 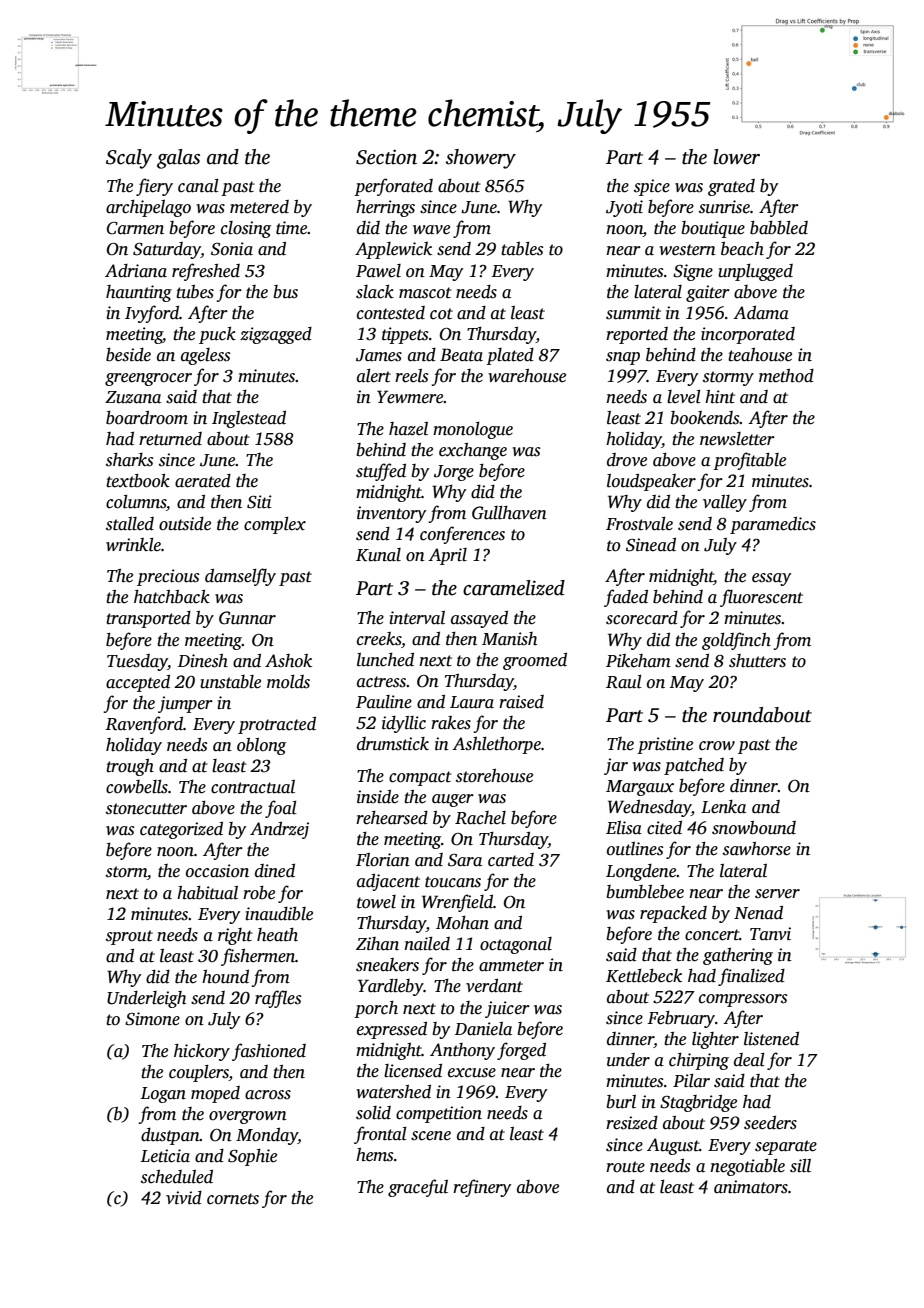 I want to click on Ravenford, so click(x=144, y=725).
